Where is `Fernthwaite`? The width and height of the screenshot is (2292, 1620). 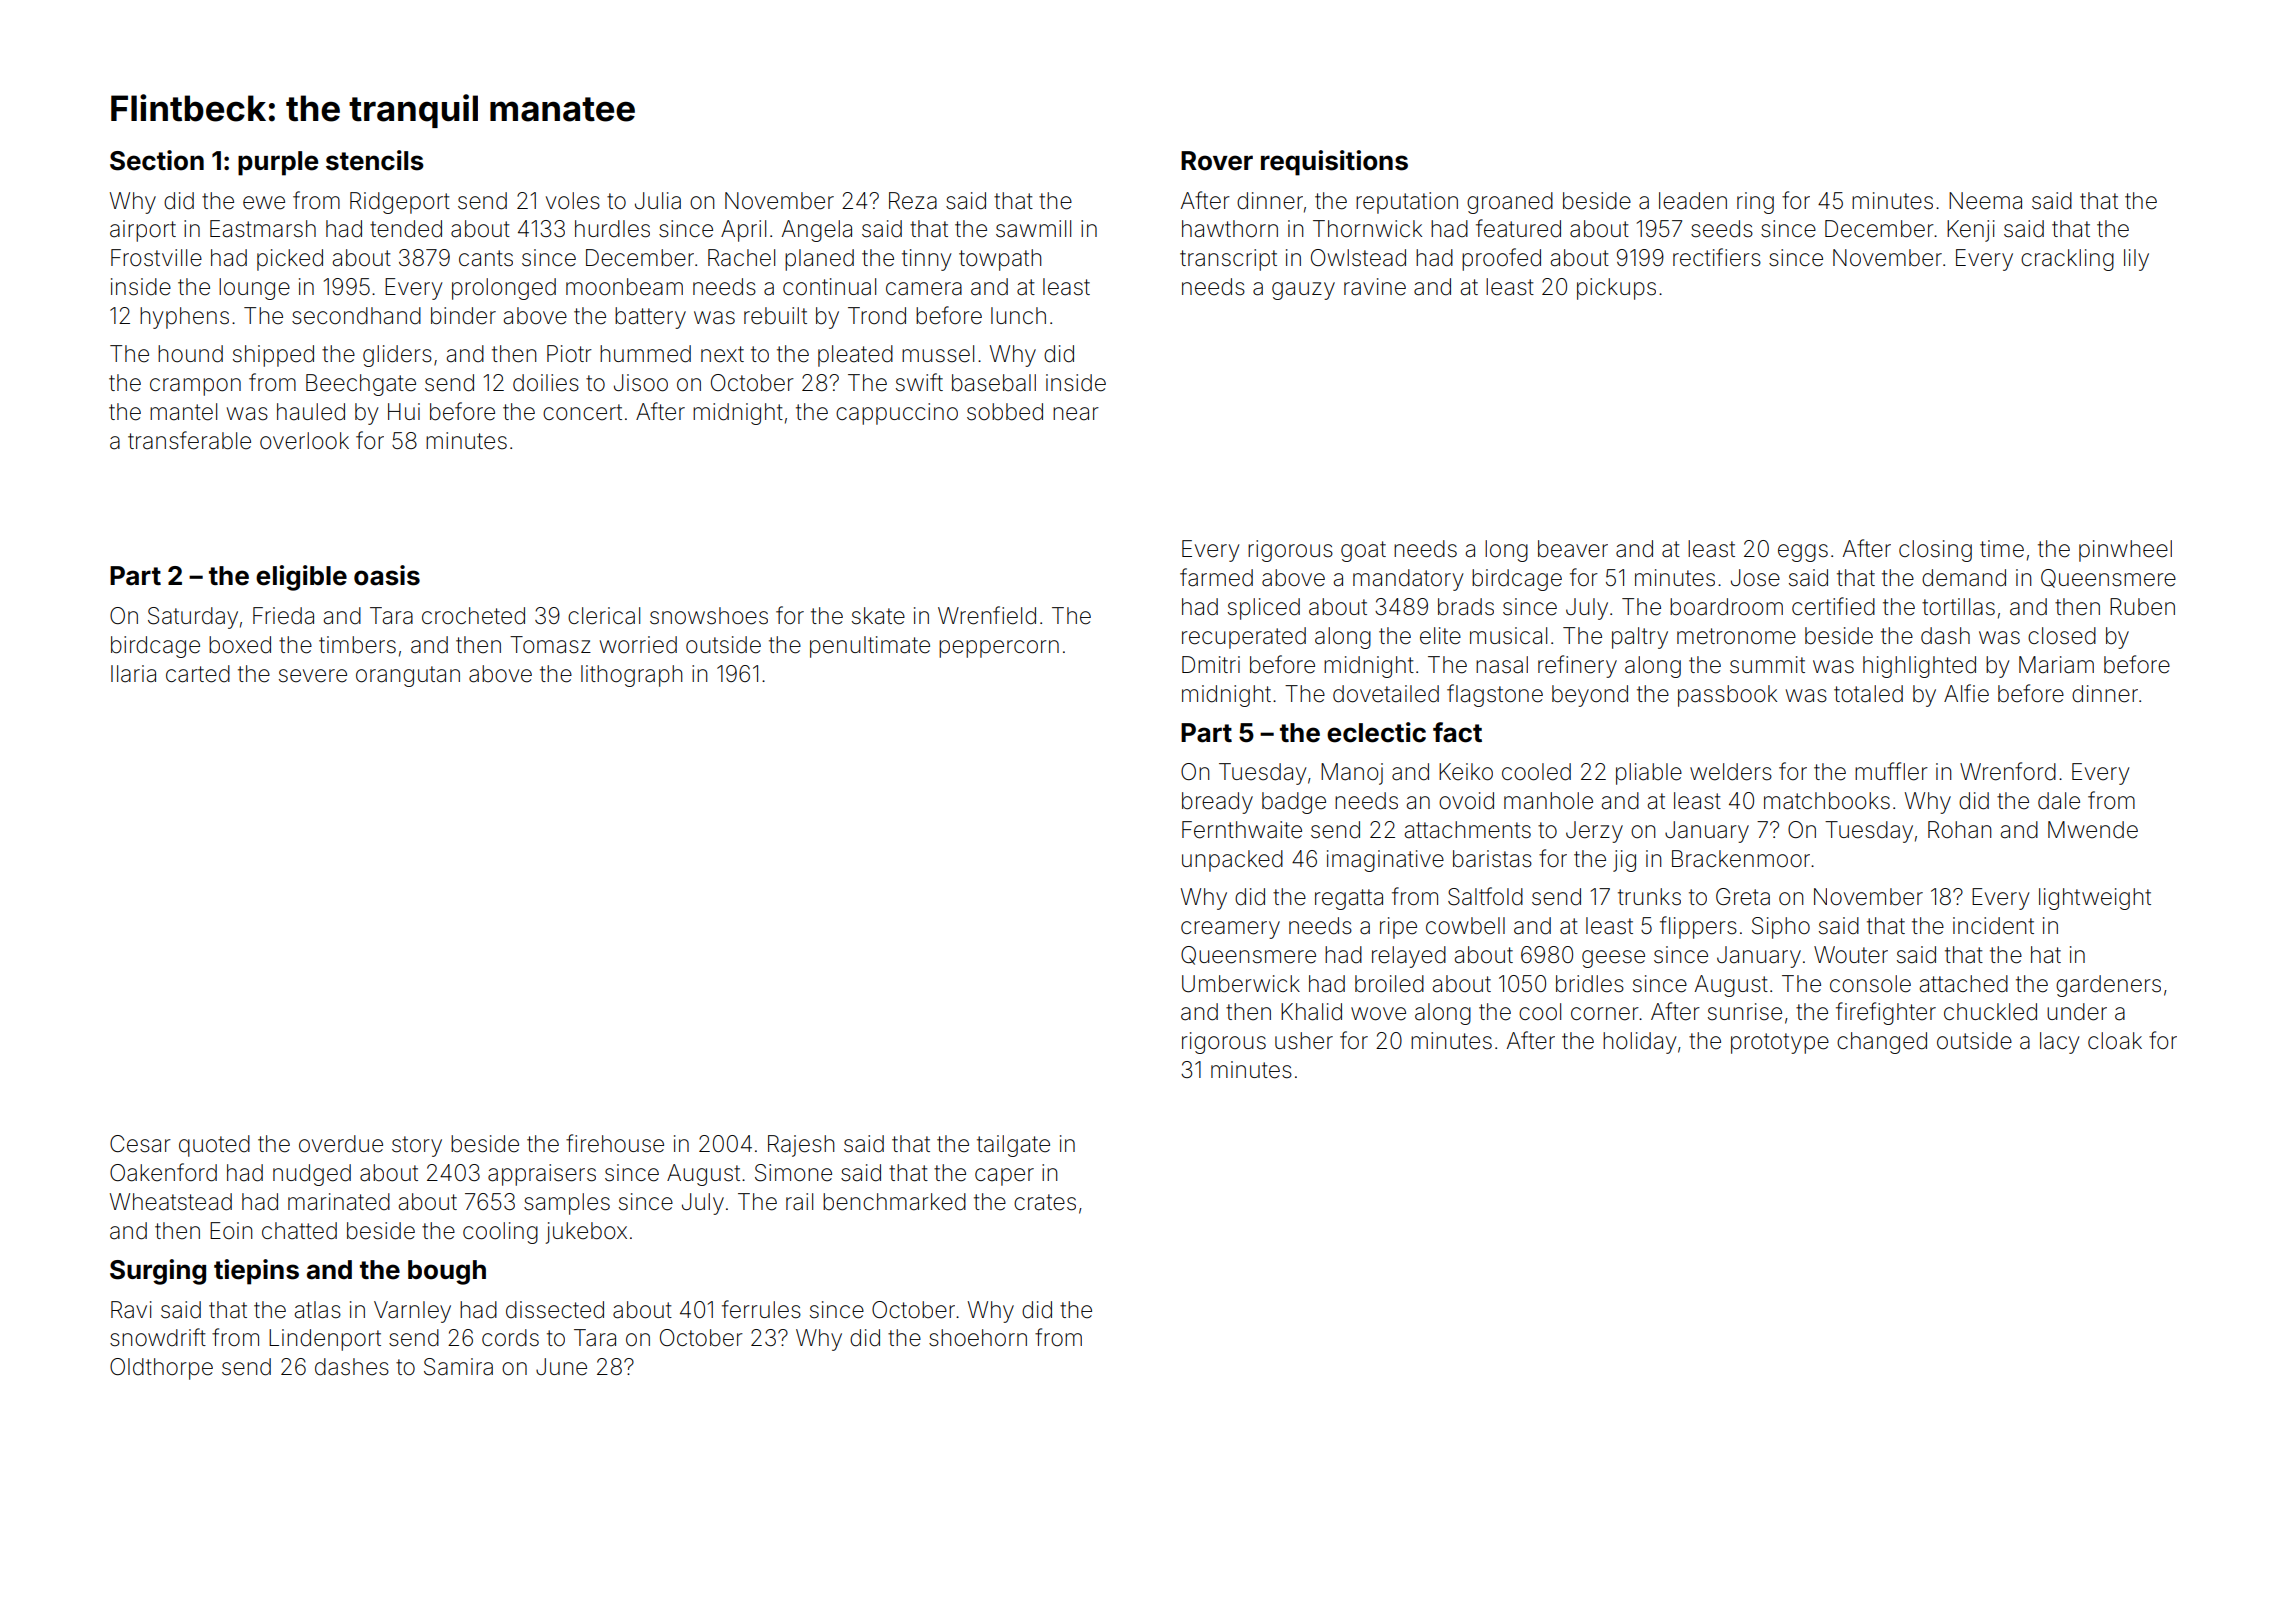
Fernthwaite is located at coordinates (1242, 830).
